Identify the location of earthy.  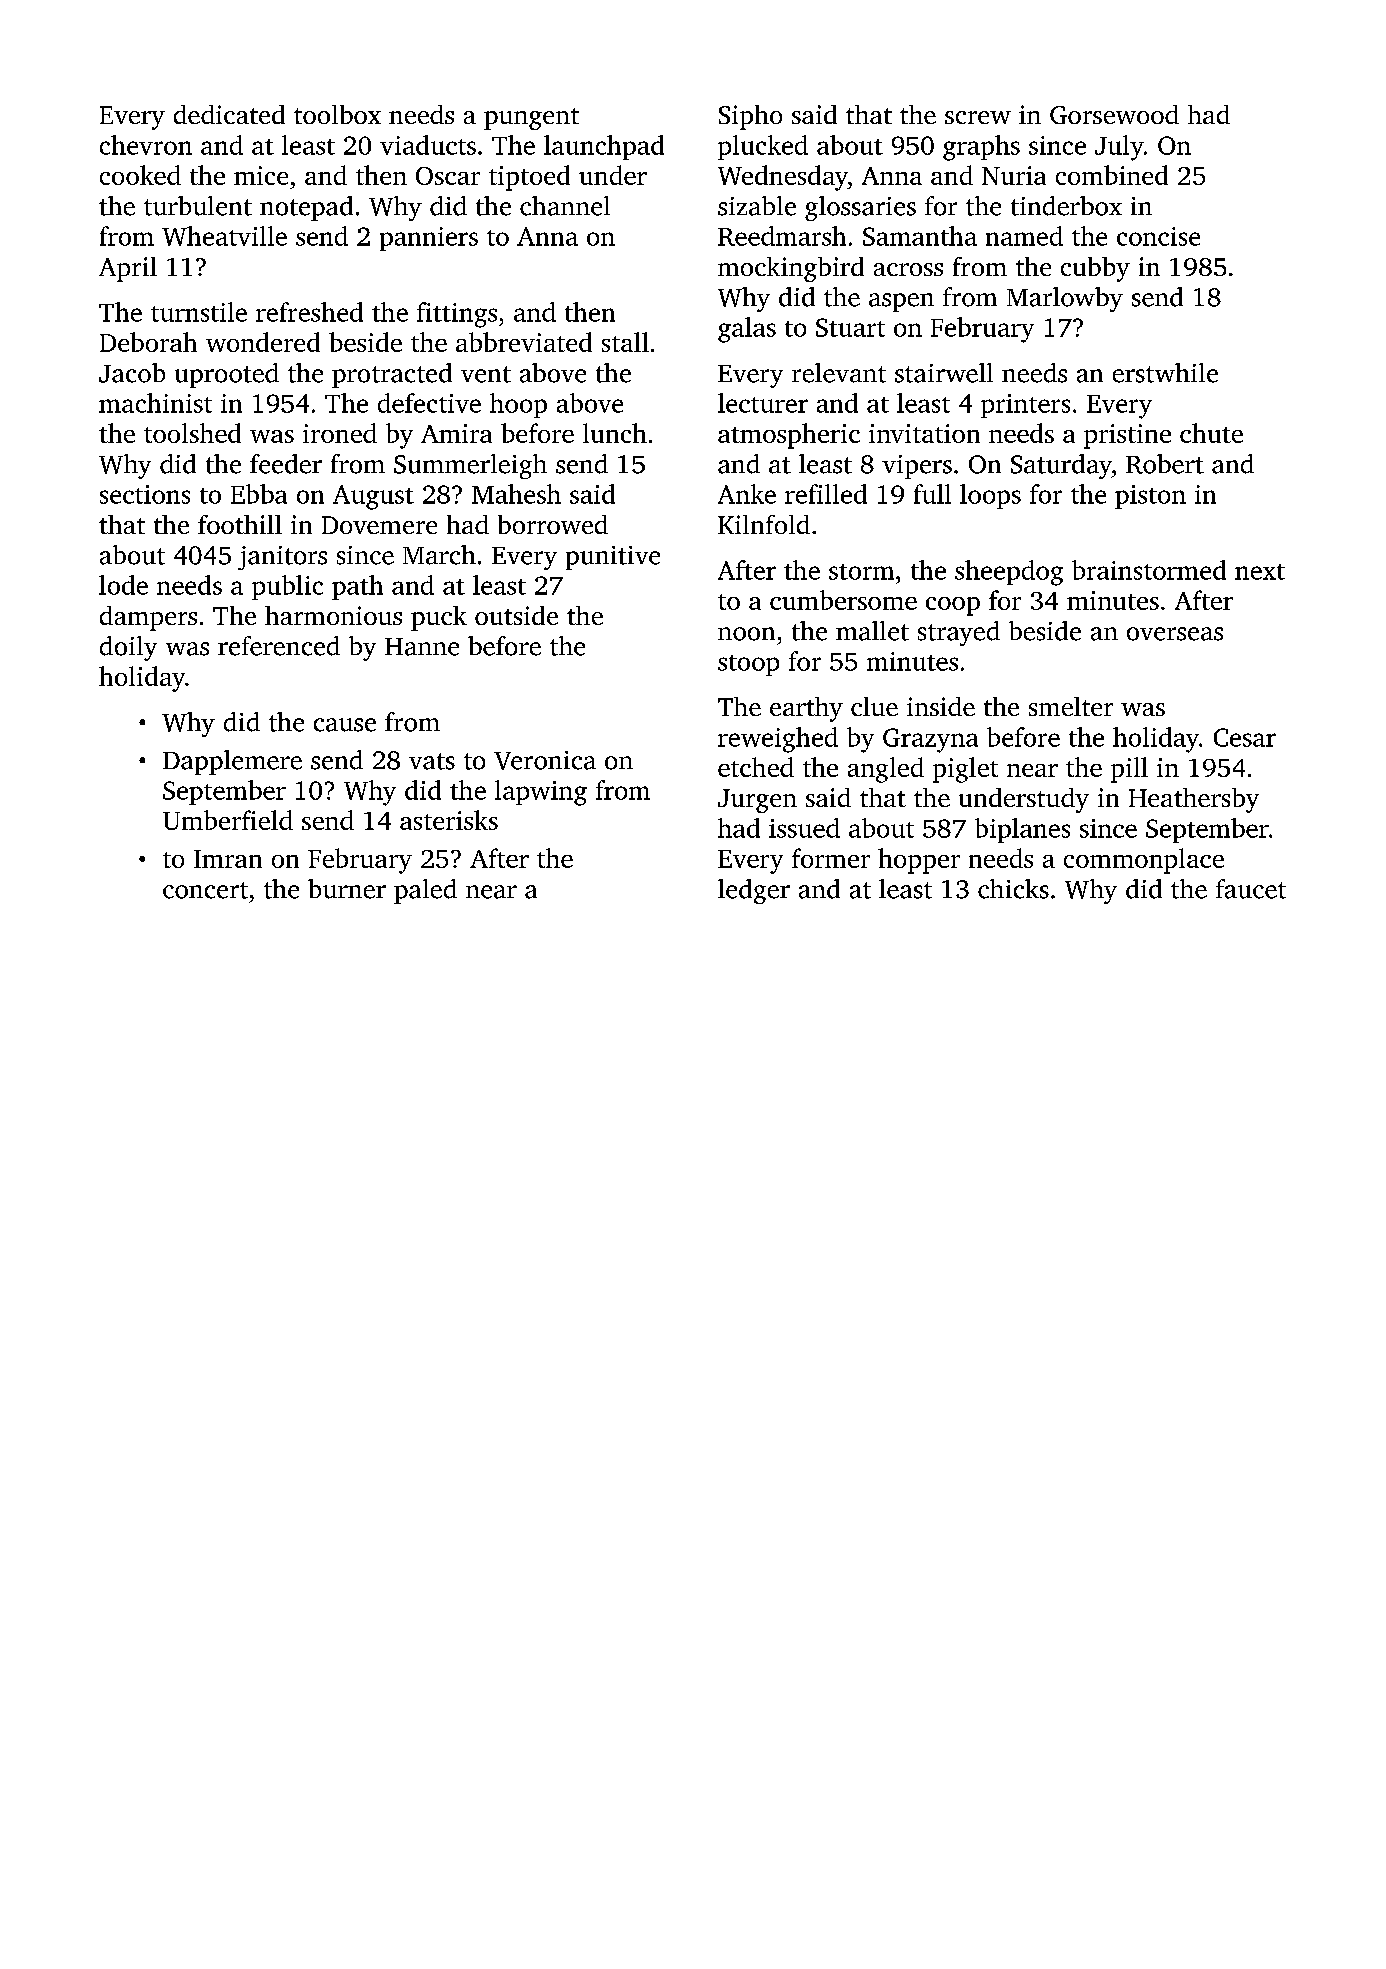
(806, 709).
